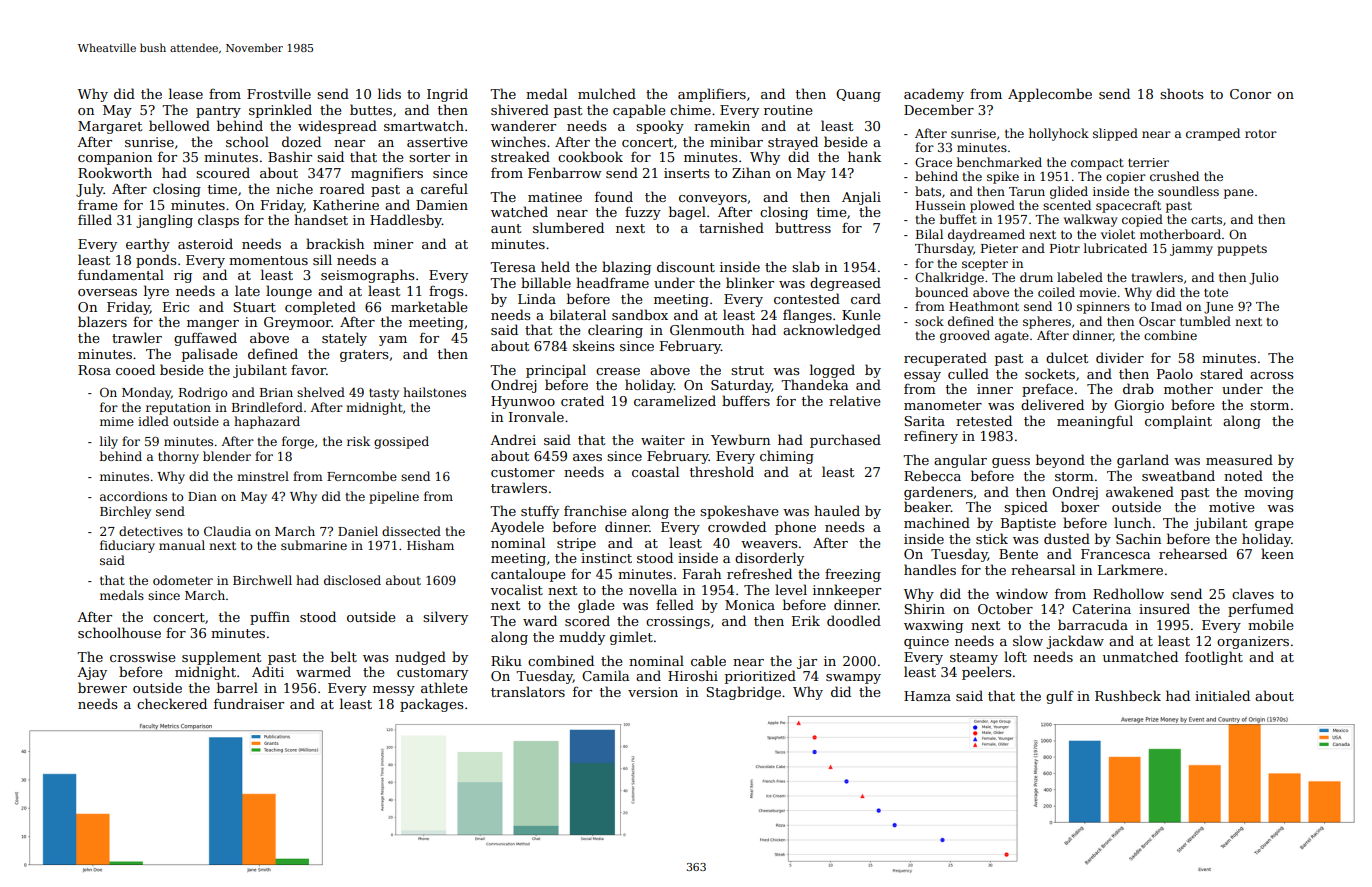 This page has height=887, width=1372. I want to click on hollyhock, so click(1059, 134).
